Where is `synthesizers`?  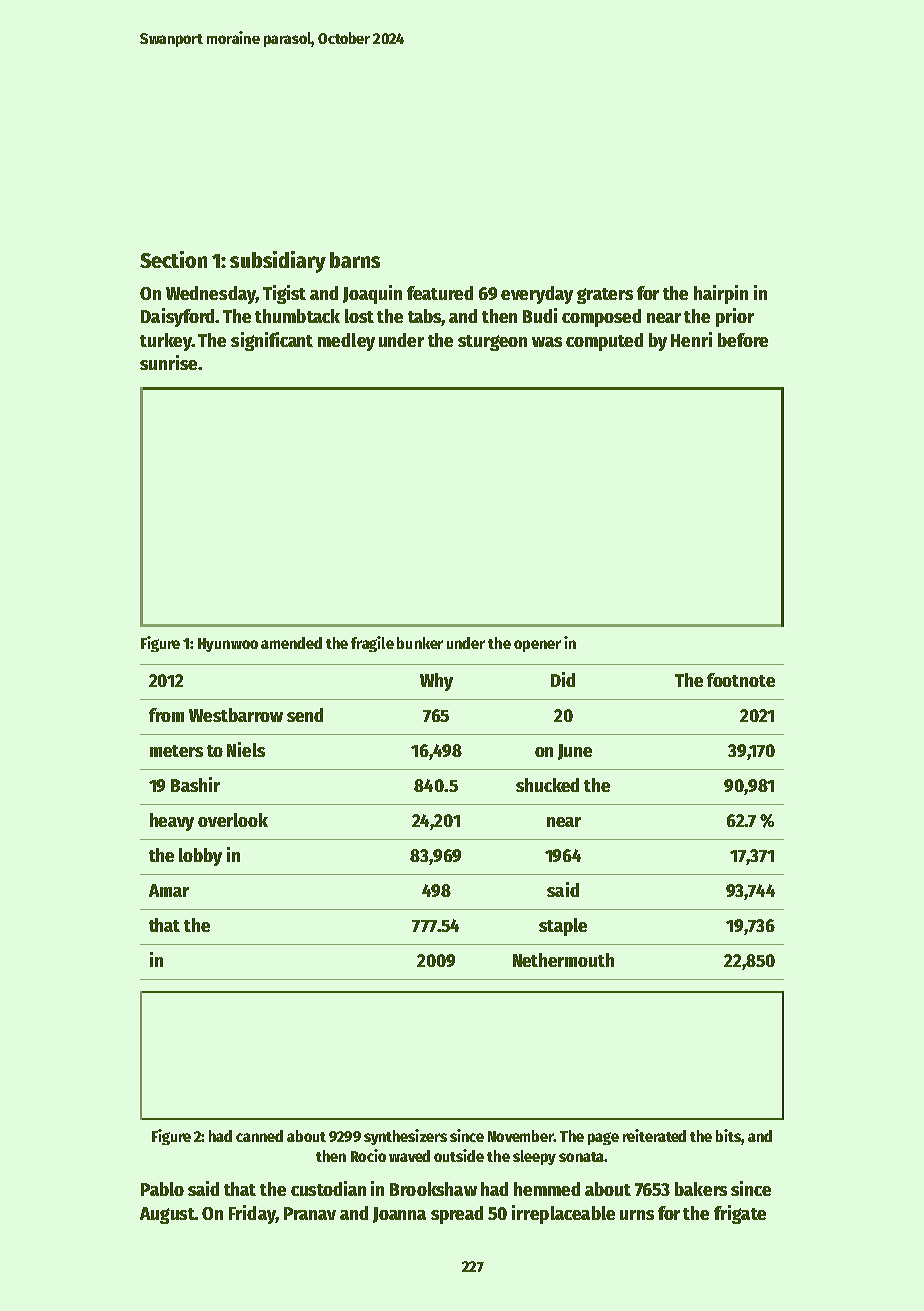 synthesizers is located at coordinates (405, 1137).
